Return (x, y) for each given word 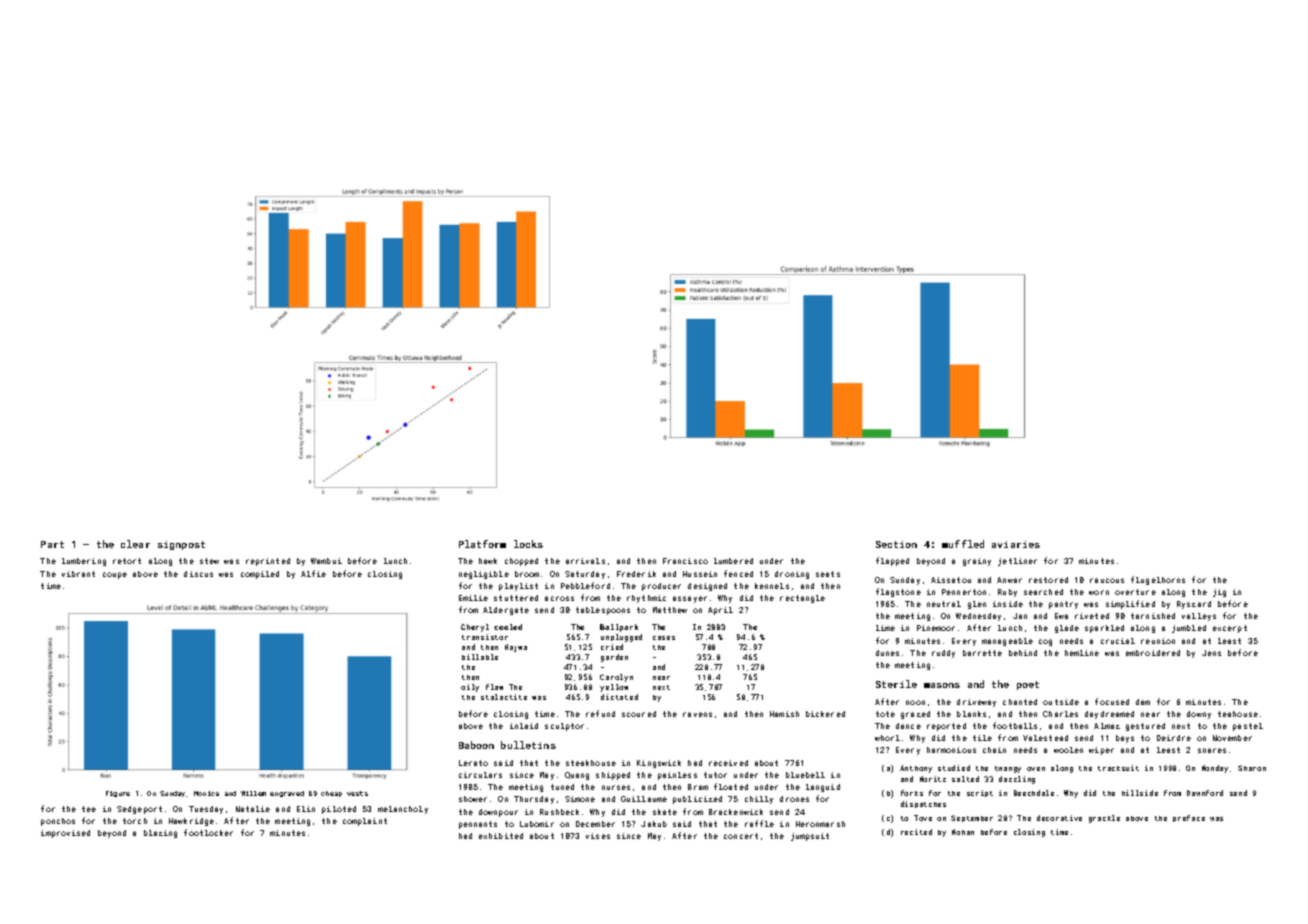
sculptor (564, 727)
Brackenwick (736, 812)
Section (896, 544)
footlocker (208, 832)
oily (470, 688)
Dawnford (1205, 793)
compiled (260, 575)
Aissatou (951, 580)
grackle (1104, 819)
